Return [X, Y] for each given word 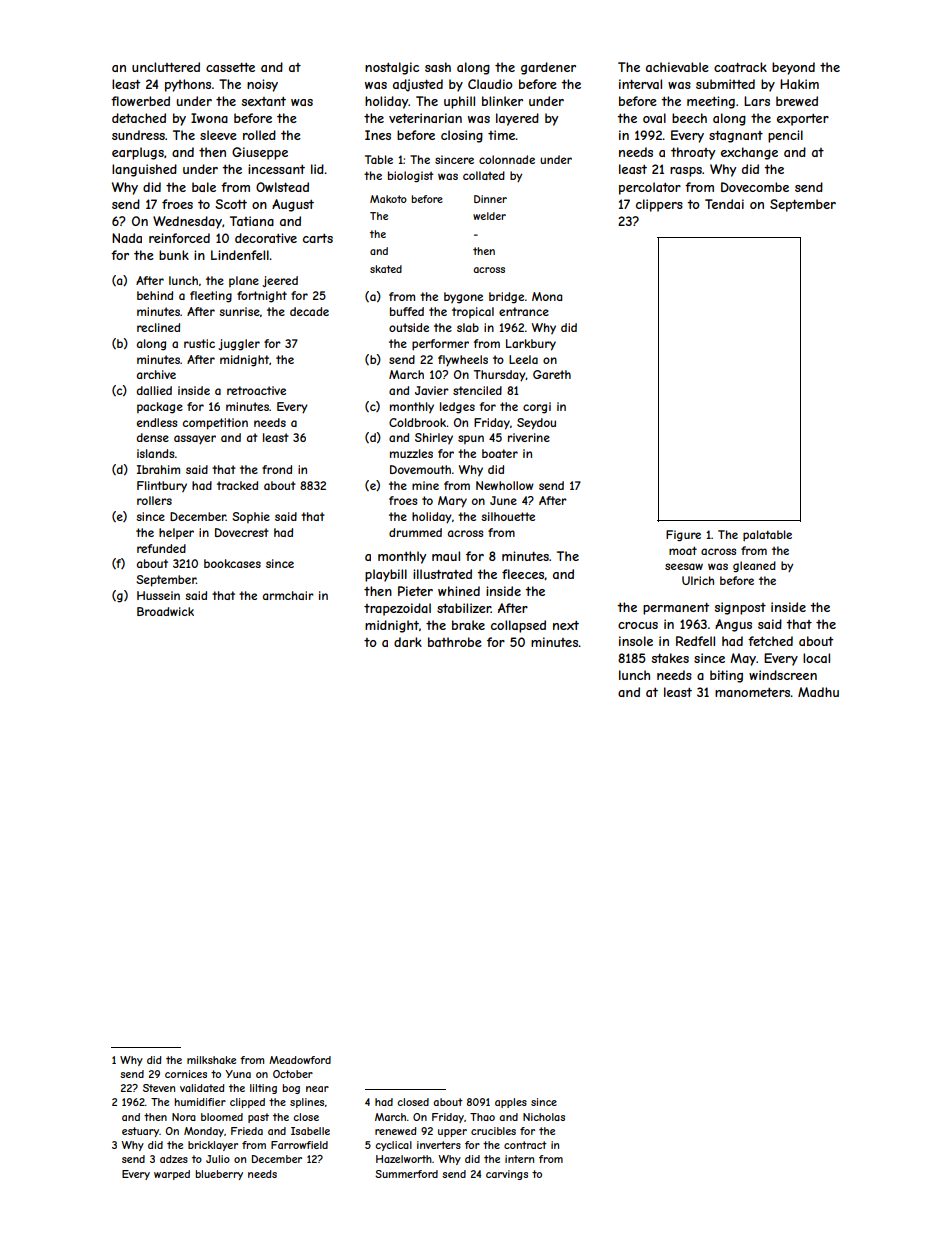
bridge [506, 298]
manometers [752, 692]
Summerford [406, 1174]
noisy [262, 85]
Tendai [724, 204]
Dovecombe [755, 187]
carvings [507, 1175]
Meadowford [300, 1060]
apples [511, 1103]
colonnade [507, 159]
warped [172, 1175]
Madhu [818, 692]
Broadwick [165, 611]
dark [408, 642]
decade [309, 311]
